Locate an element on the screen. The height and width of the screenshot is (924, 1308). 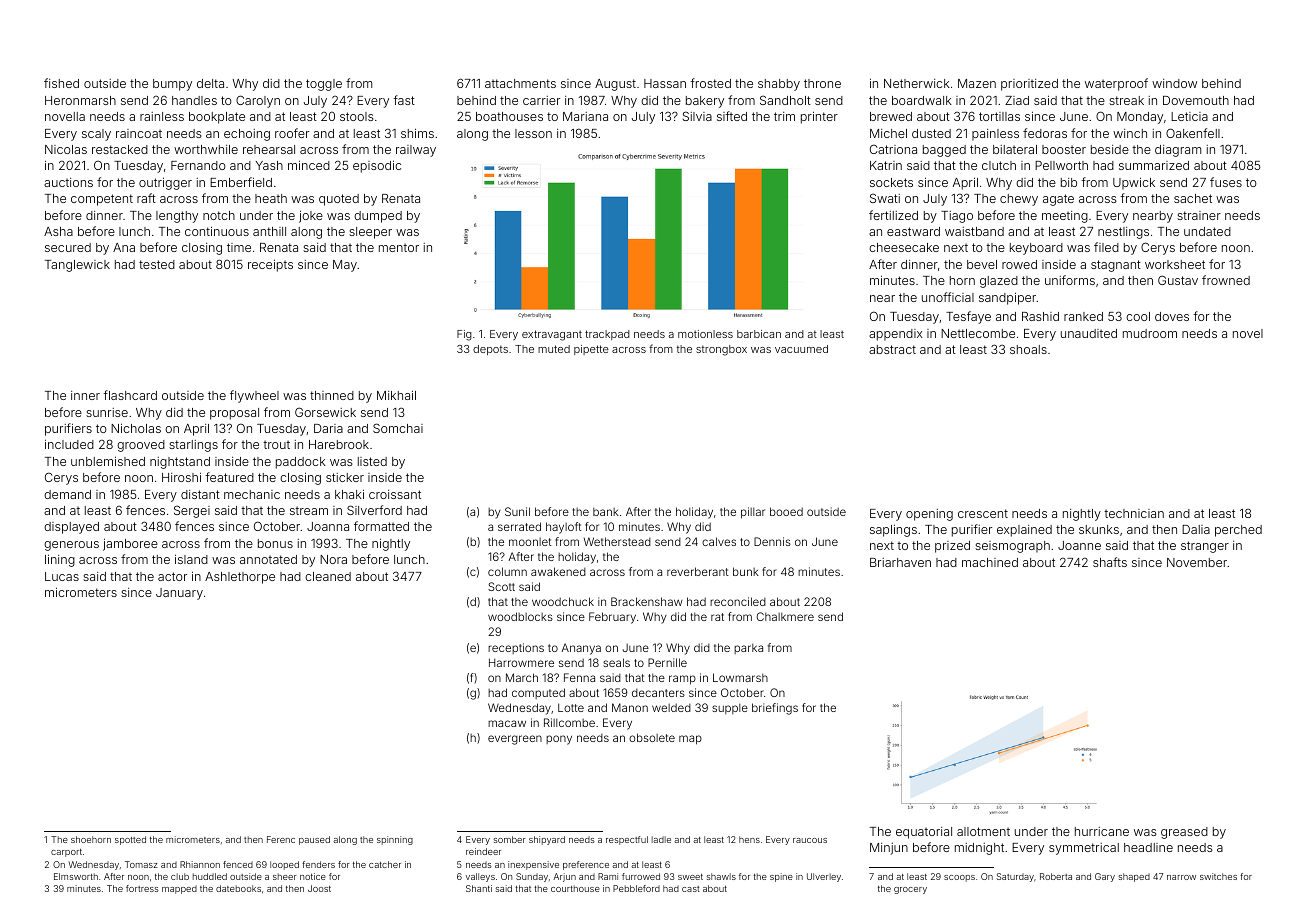
mapped is located at coordinates (179, 889).
